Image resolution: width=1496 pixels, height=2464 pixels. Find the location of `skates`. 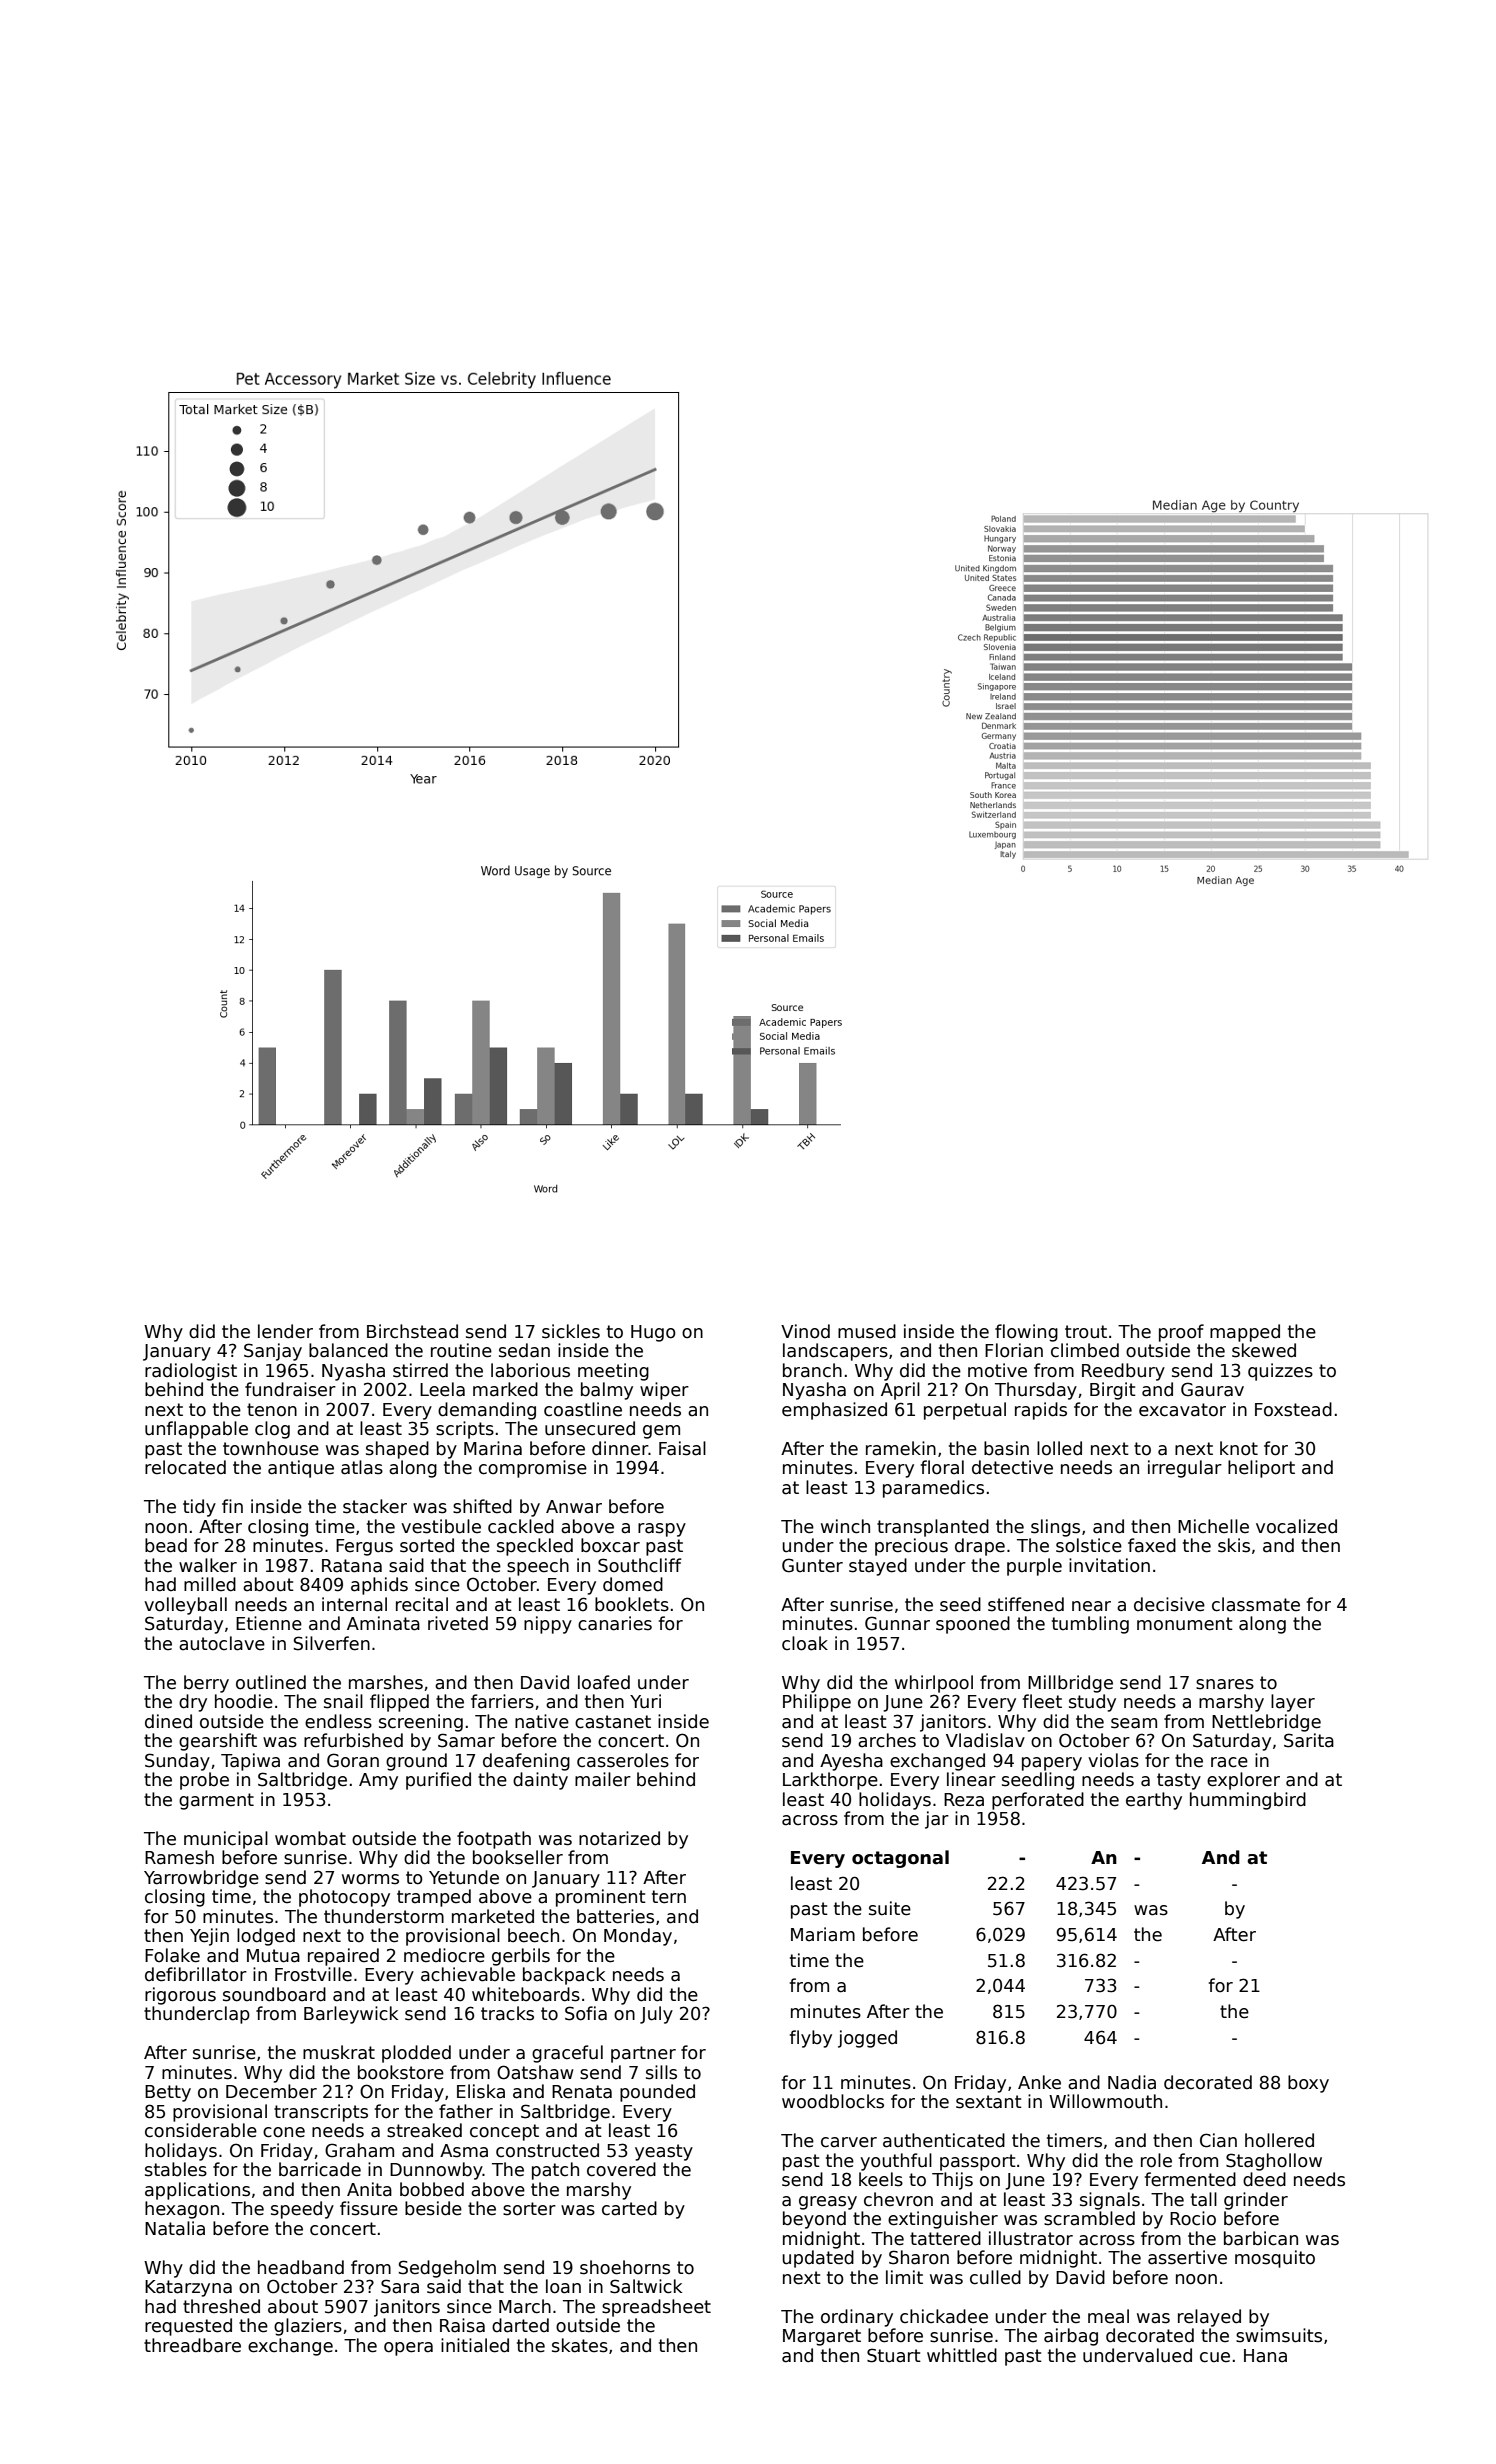

skates is located at coordinates (580, 2345).
